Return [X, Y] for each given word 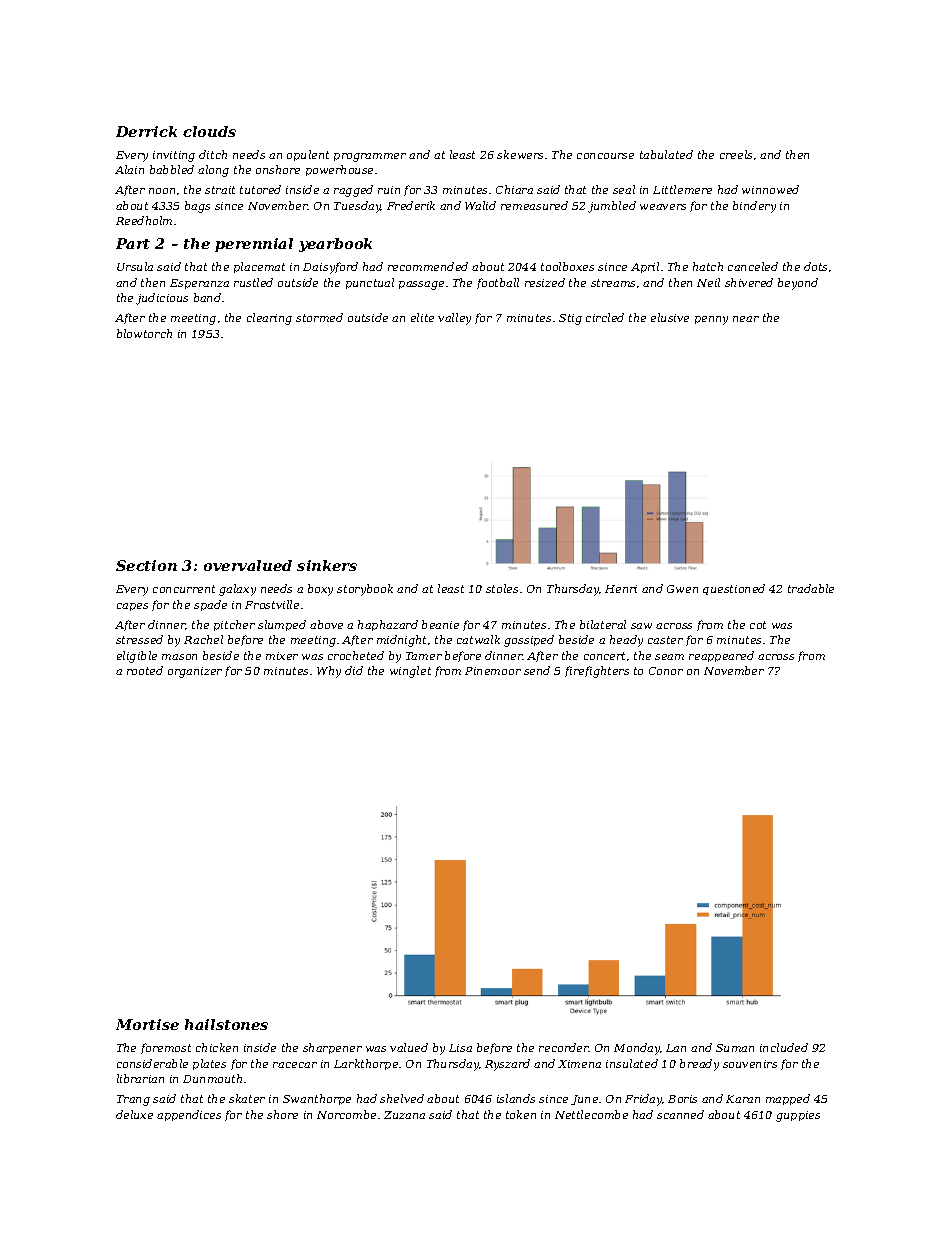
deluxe [134, 1114]
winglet [410, 672]
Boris [682, 1099]
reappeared [721, 656]
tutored [260, 189]
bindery [754, 207]
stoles [502, 588]
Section [146, 565]
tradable [811, 588]
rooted [145, 670]
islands [516, 1098]
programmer [370, 157]
